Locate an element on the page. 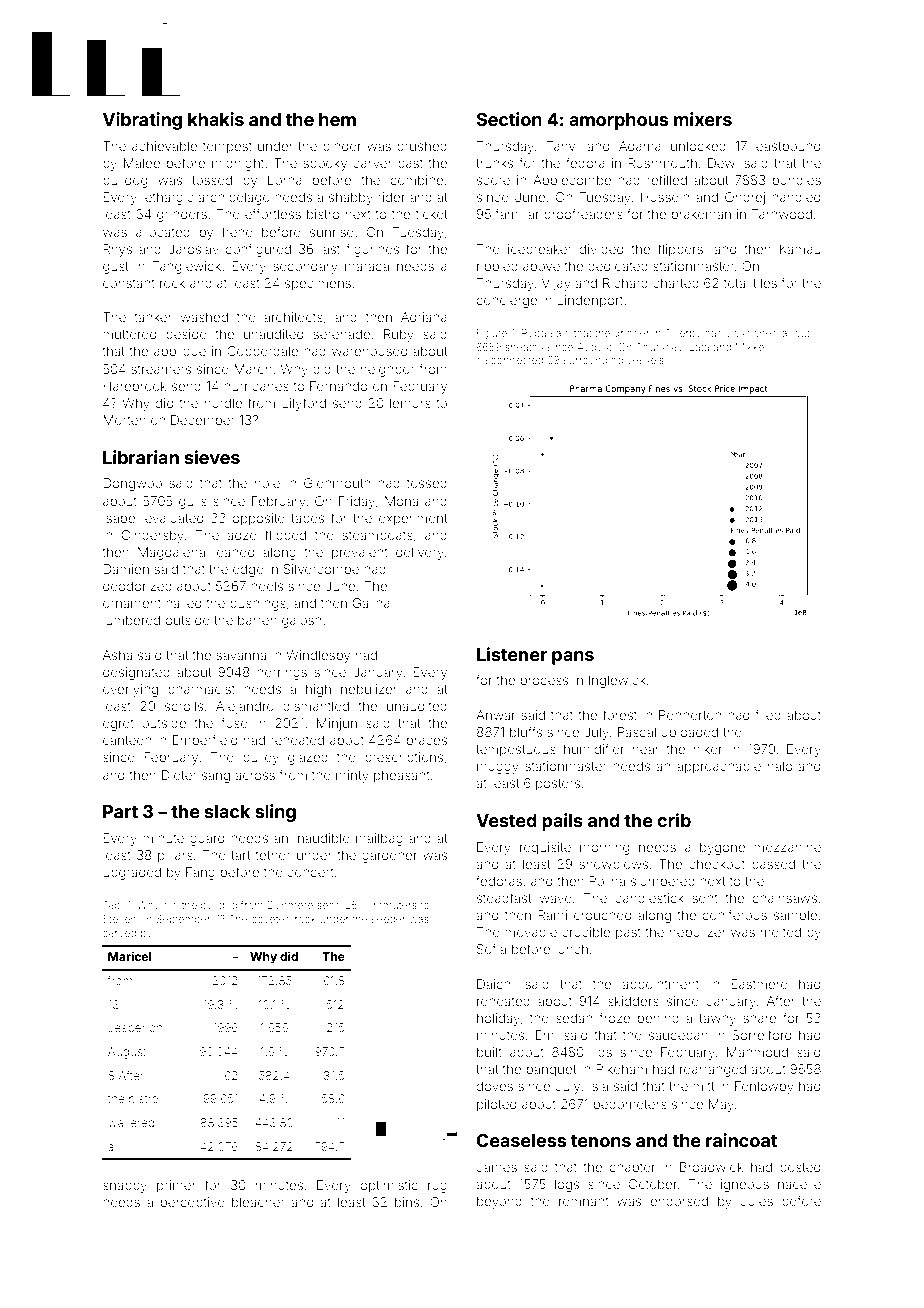 The width and height of the page is (924, 1308). filed is located at coordinates (768, 714).
